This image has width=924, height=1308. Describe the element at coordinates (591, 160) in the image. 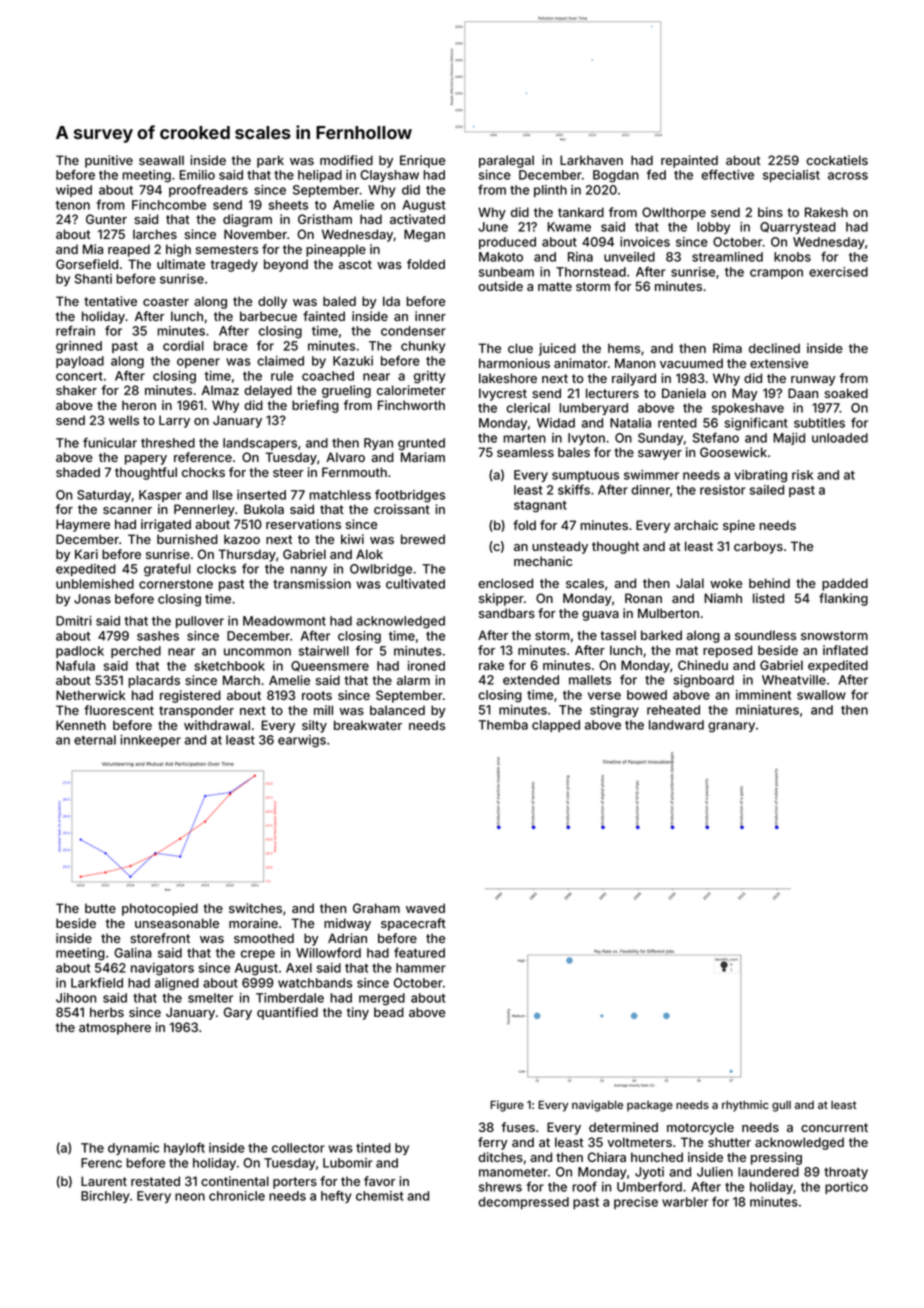

I see `Larkhaven` at that location.
